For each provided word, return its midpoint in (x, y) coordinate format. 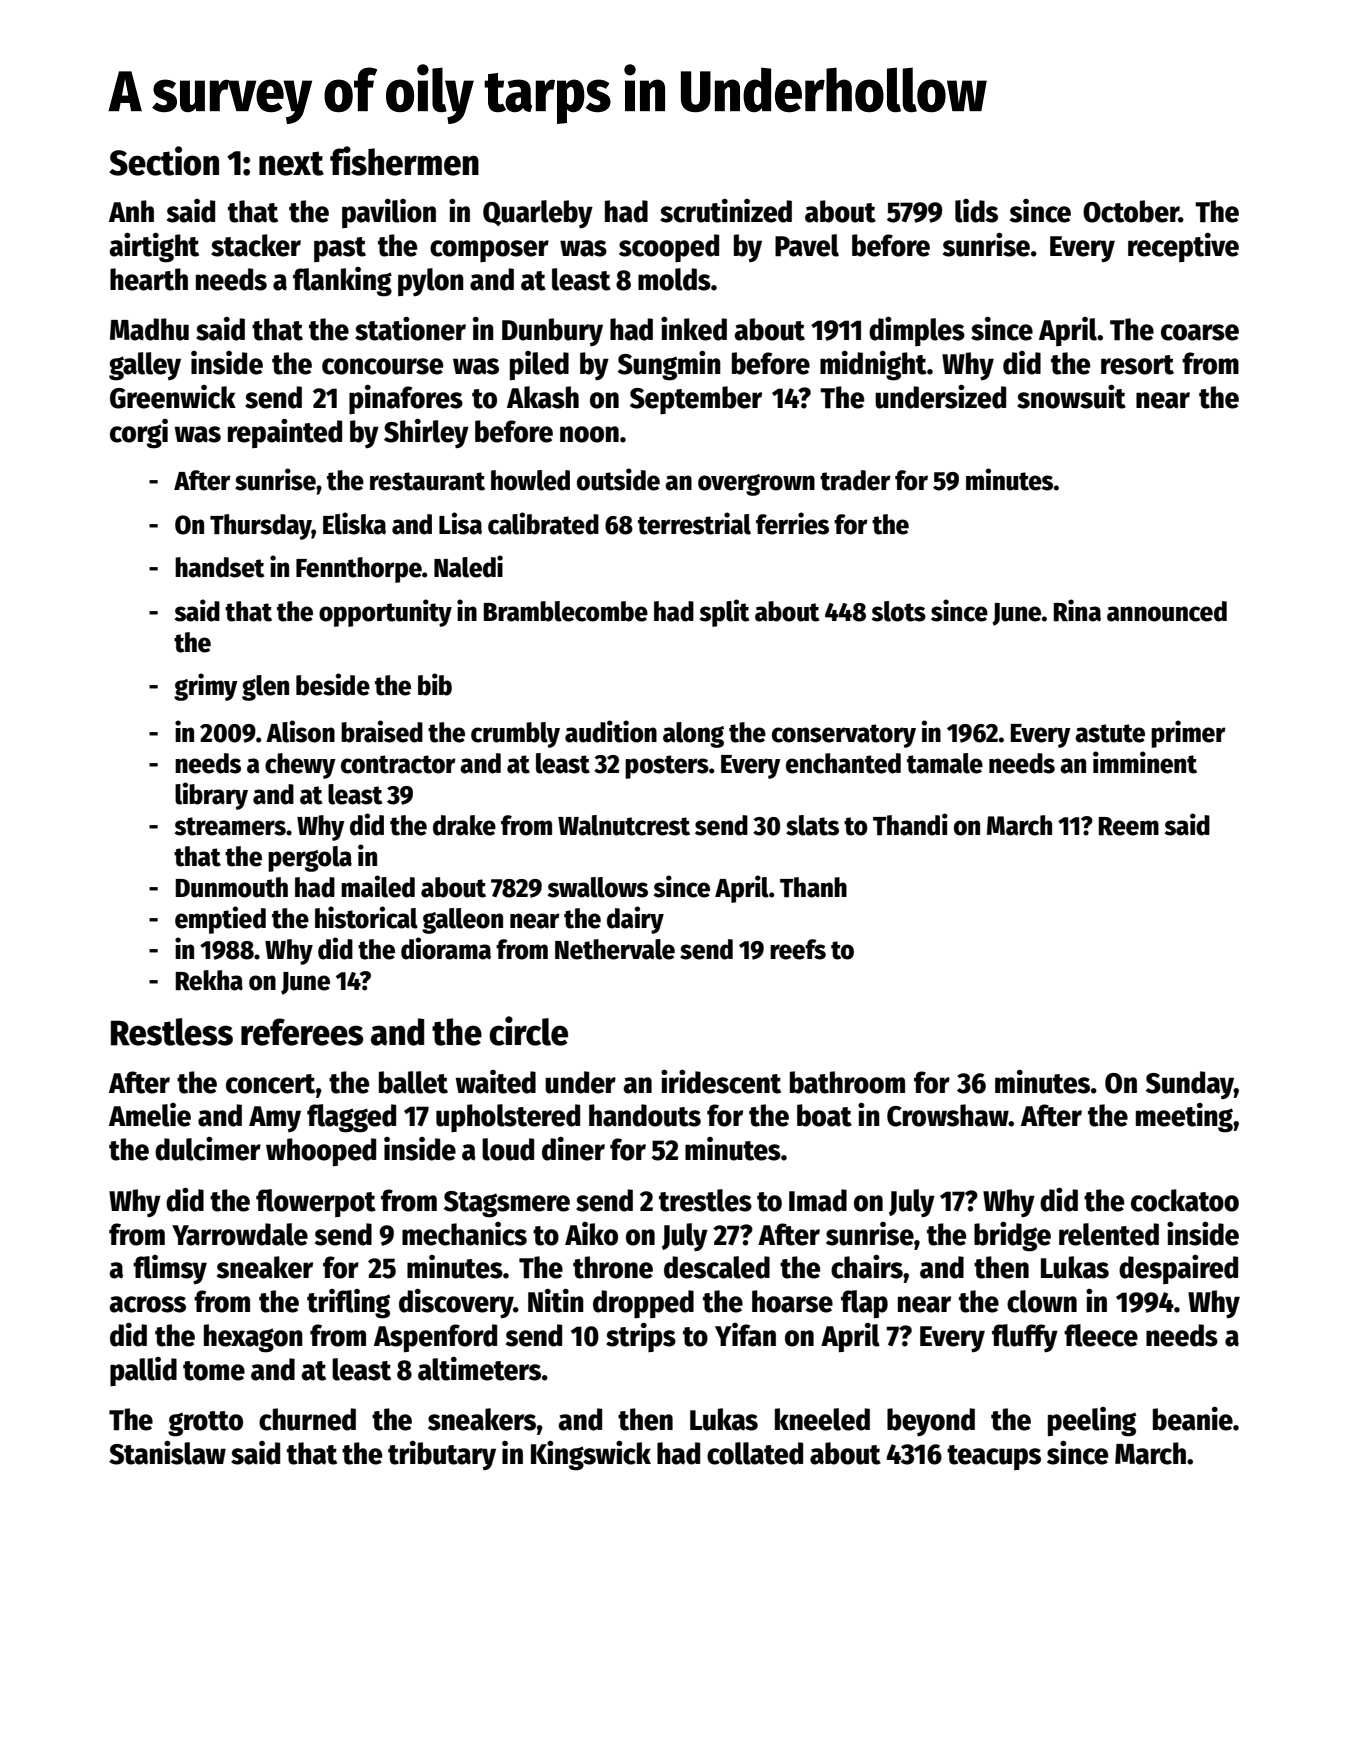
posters (667, 767)
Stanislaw (167, 1452)
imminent (1145, 762)
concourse (382, 366)
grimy (206, 687)
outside (618, 479)
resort (1137, 365)
